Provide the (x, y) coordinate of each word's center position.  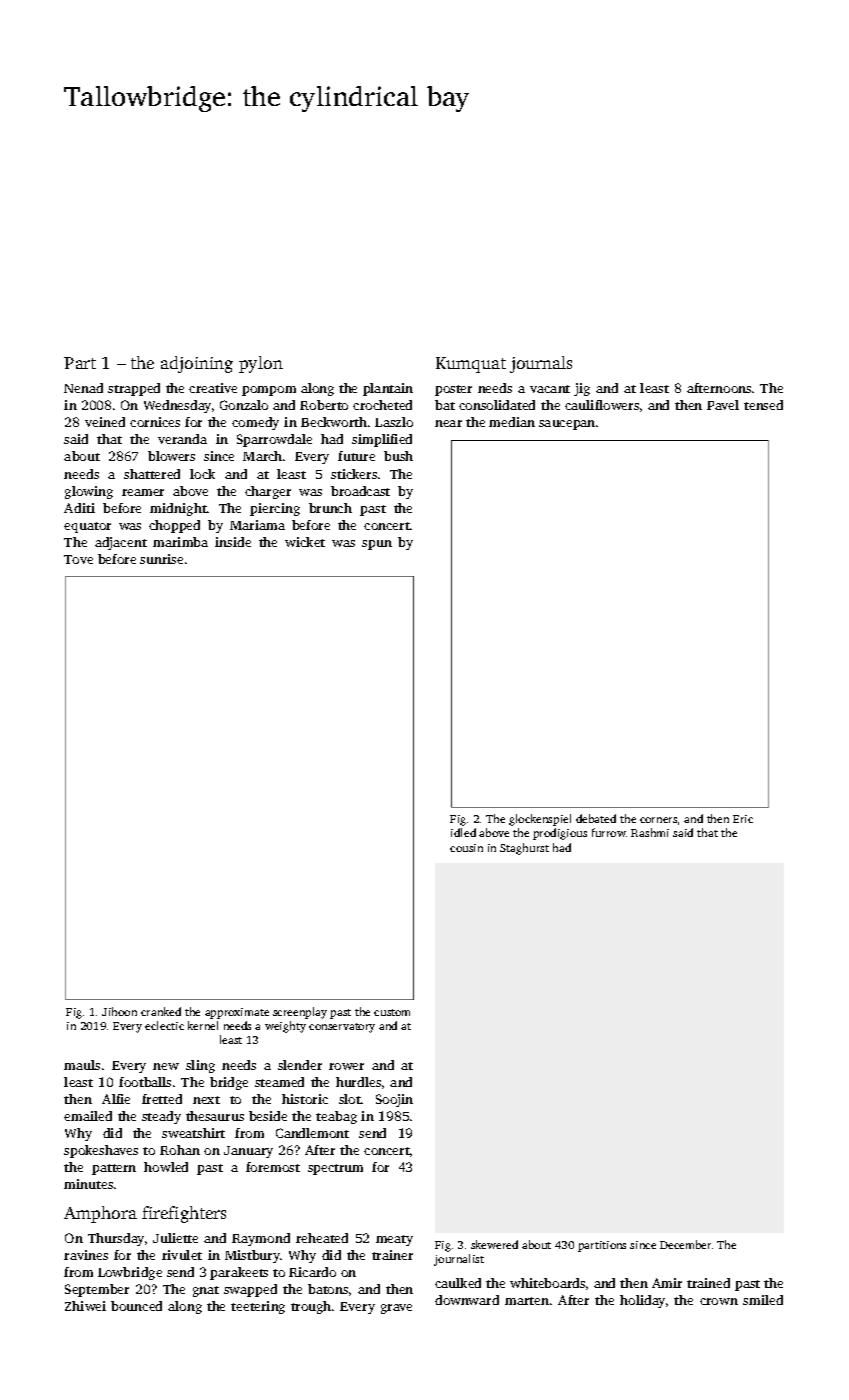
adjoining (197, 364)
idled (463, 832)
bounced (136, 1306)
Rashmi (650, 832)
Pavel (723, 405)
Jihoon (119, 1011)
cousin (466, 848)
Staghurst (524, 849)
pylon (261, 364)
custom (392, 1012)
